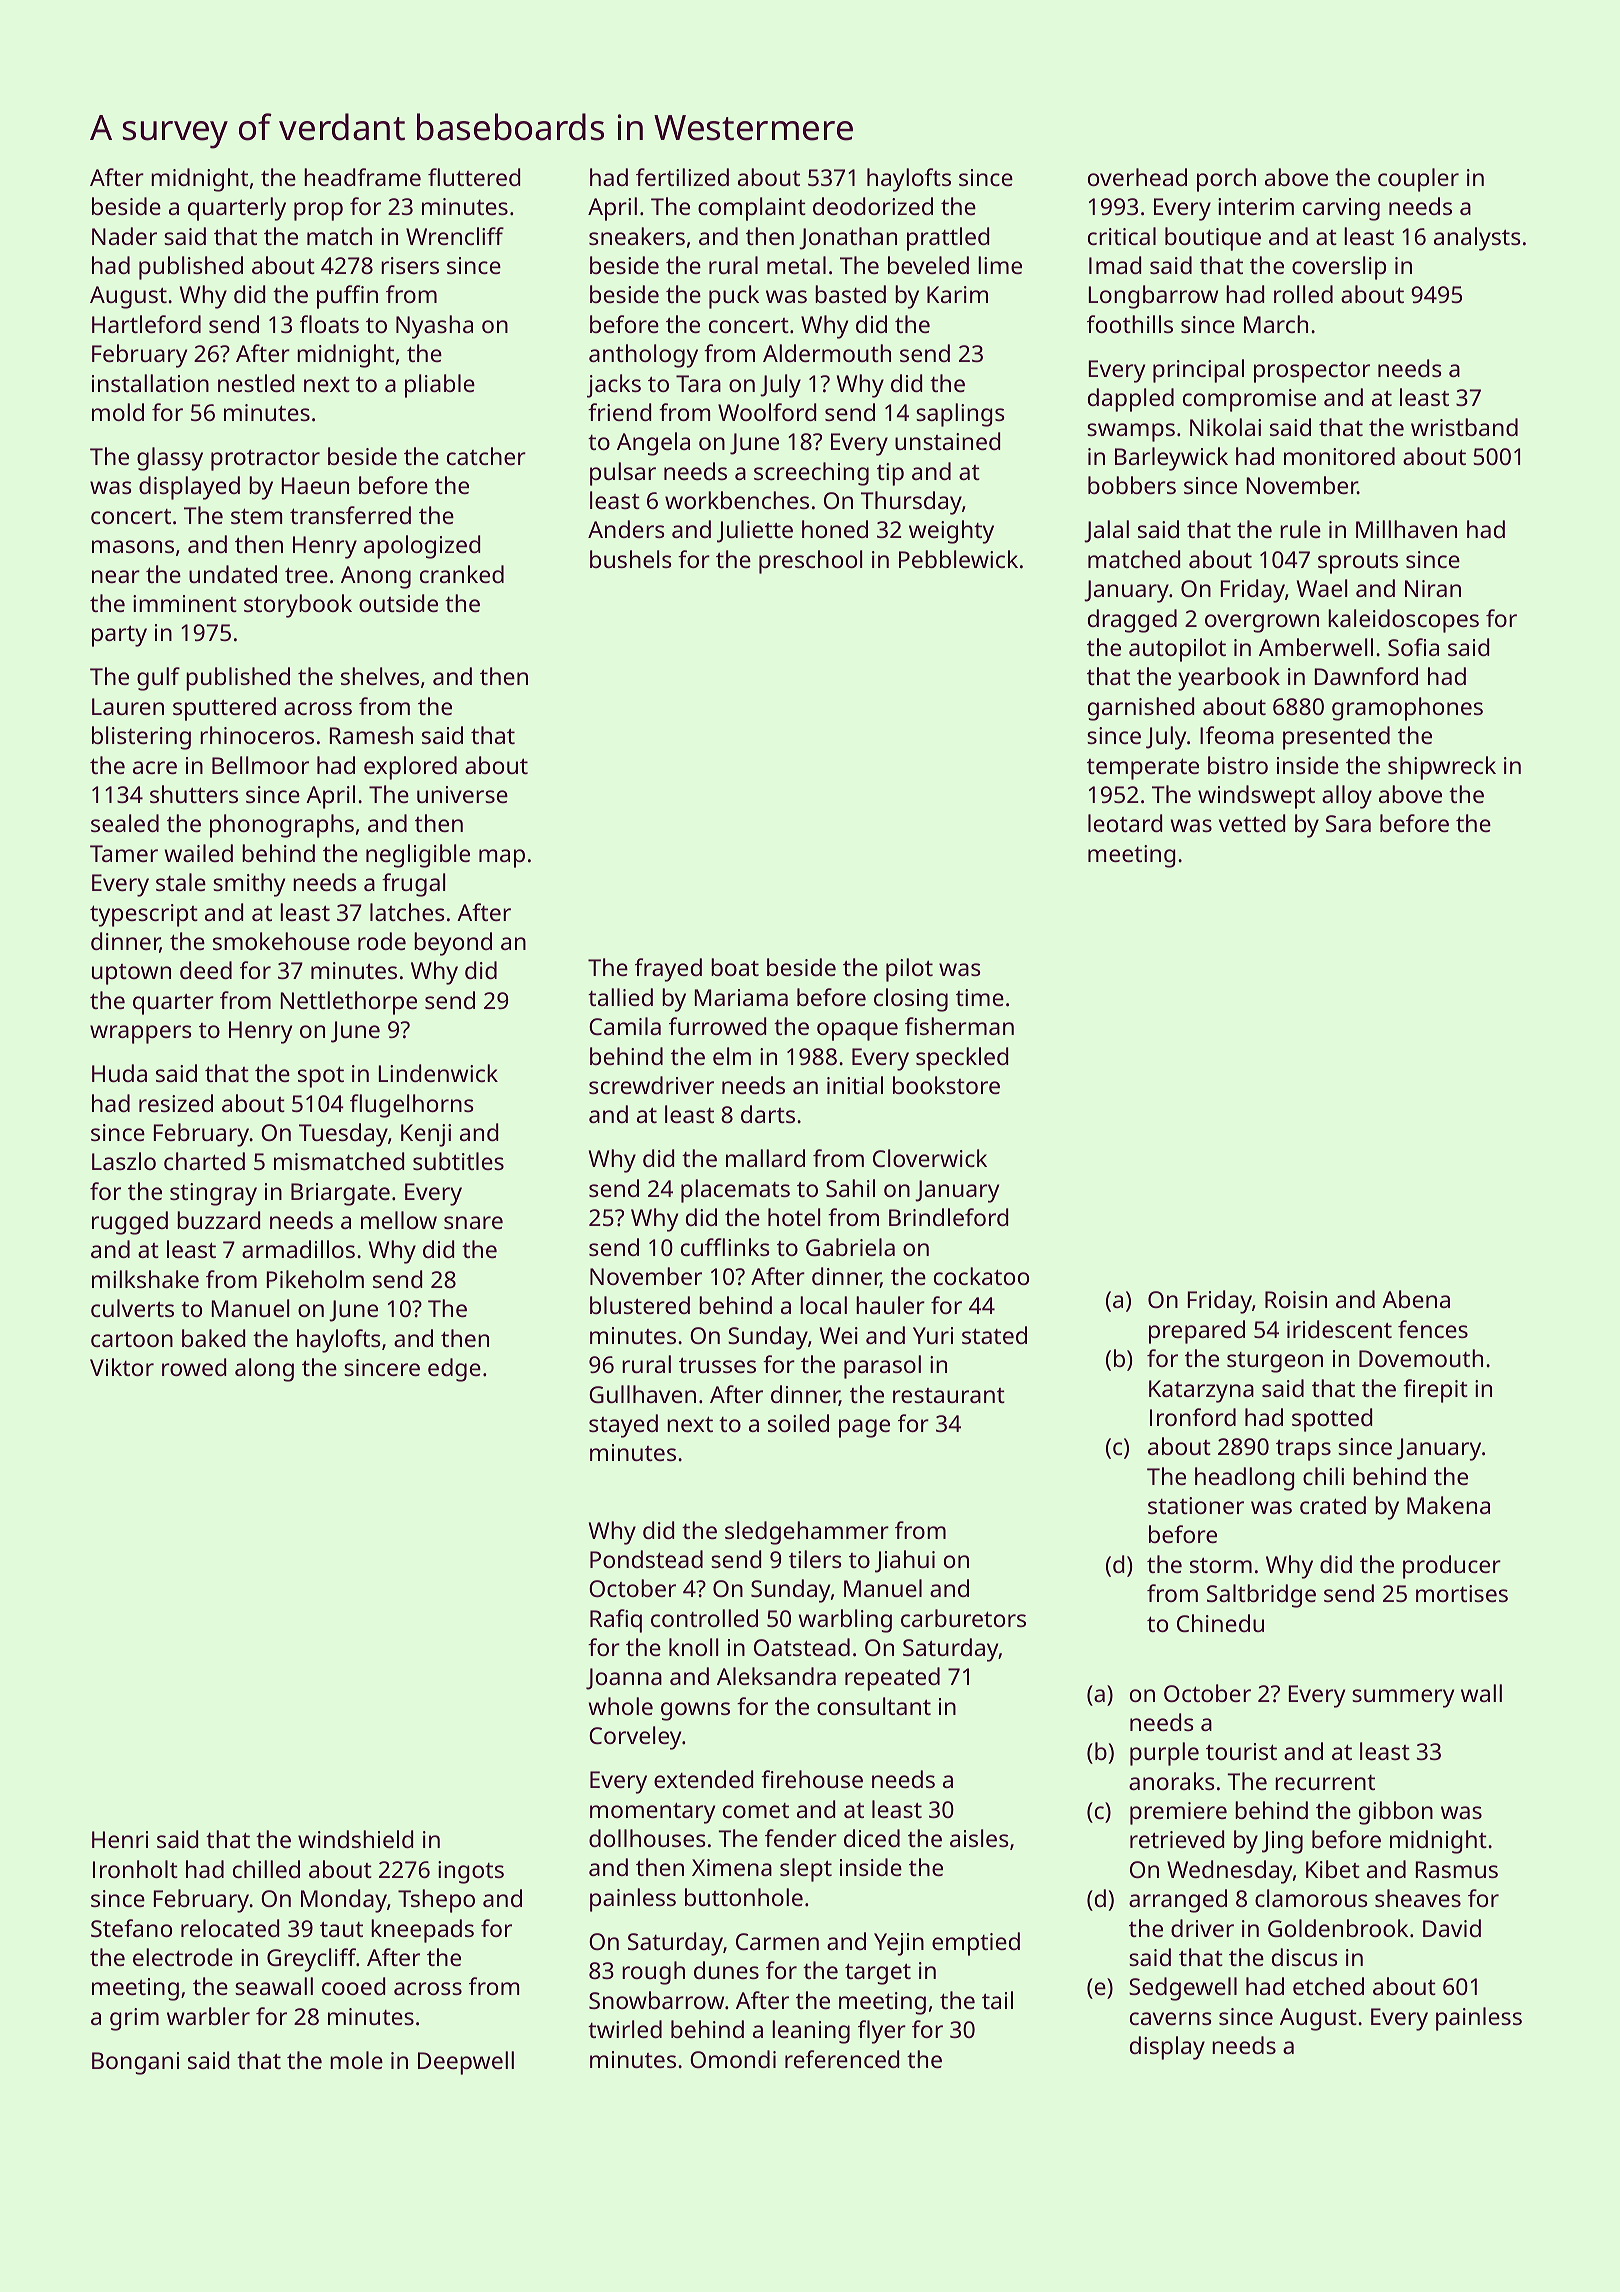  I want to click on relocated, so click(230, 1928).
